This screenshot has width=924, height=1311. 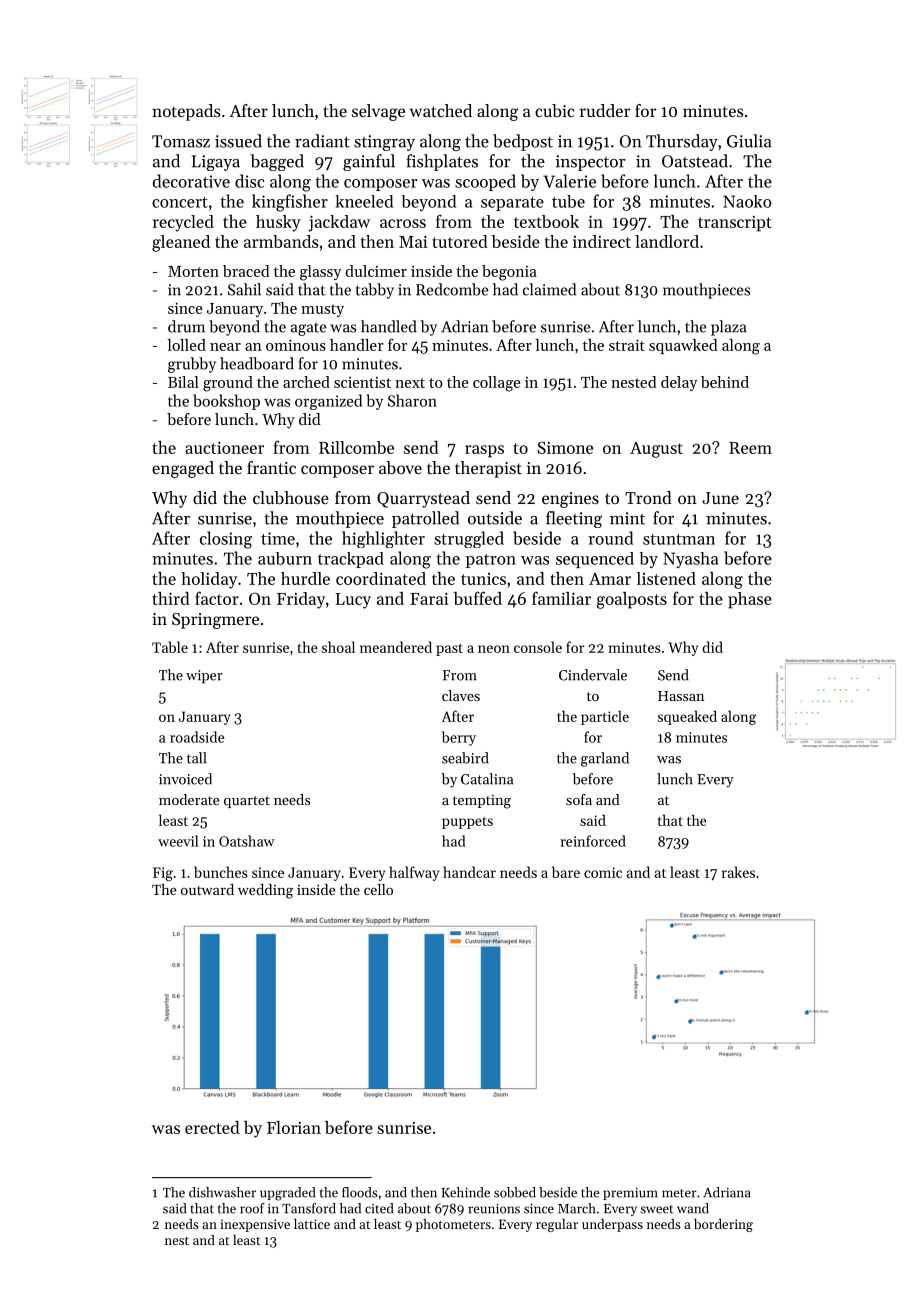 I want to click on phase, so click(x=750, y=600).
